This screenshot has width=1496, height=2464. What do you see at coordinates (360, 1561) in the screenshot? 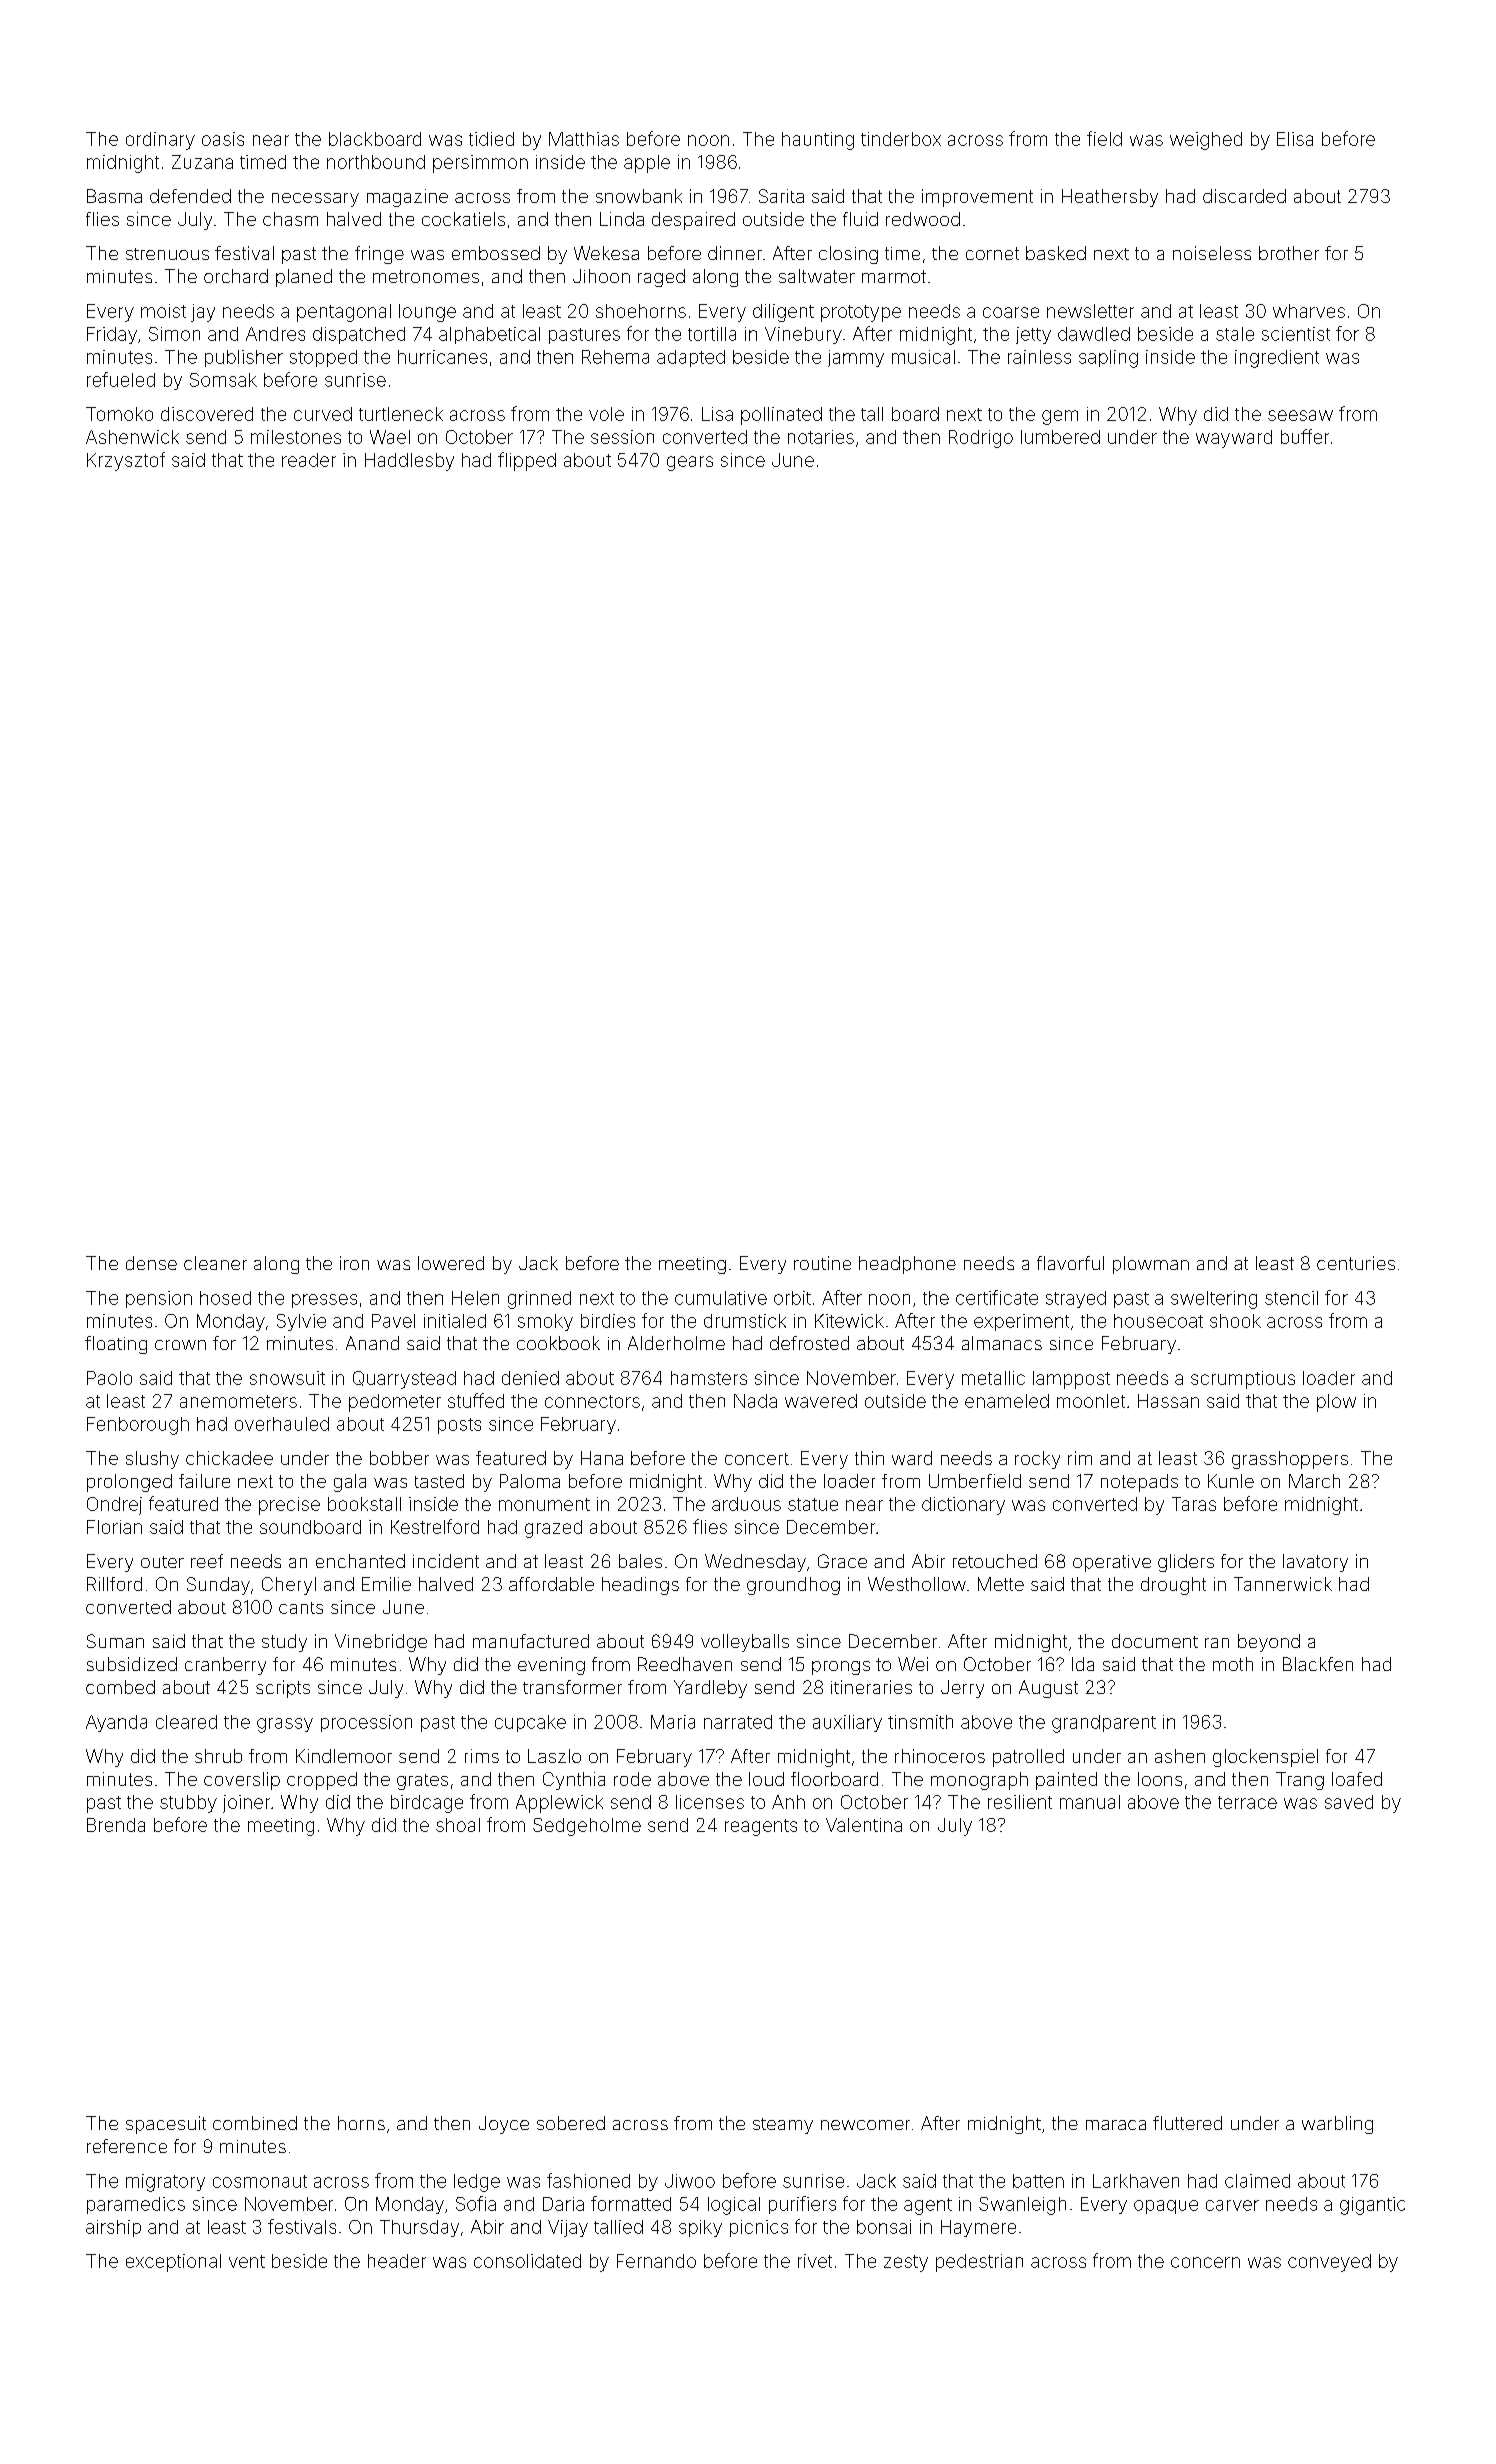
I see `enchanted` at bounding box center [360, 1561].
